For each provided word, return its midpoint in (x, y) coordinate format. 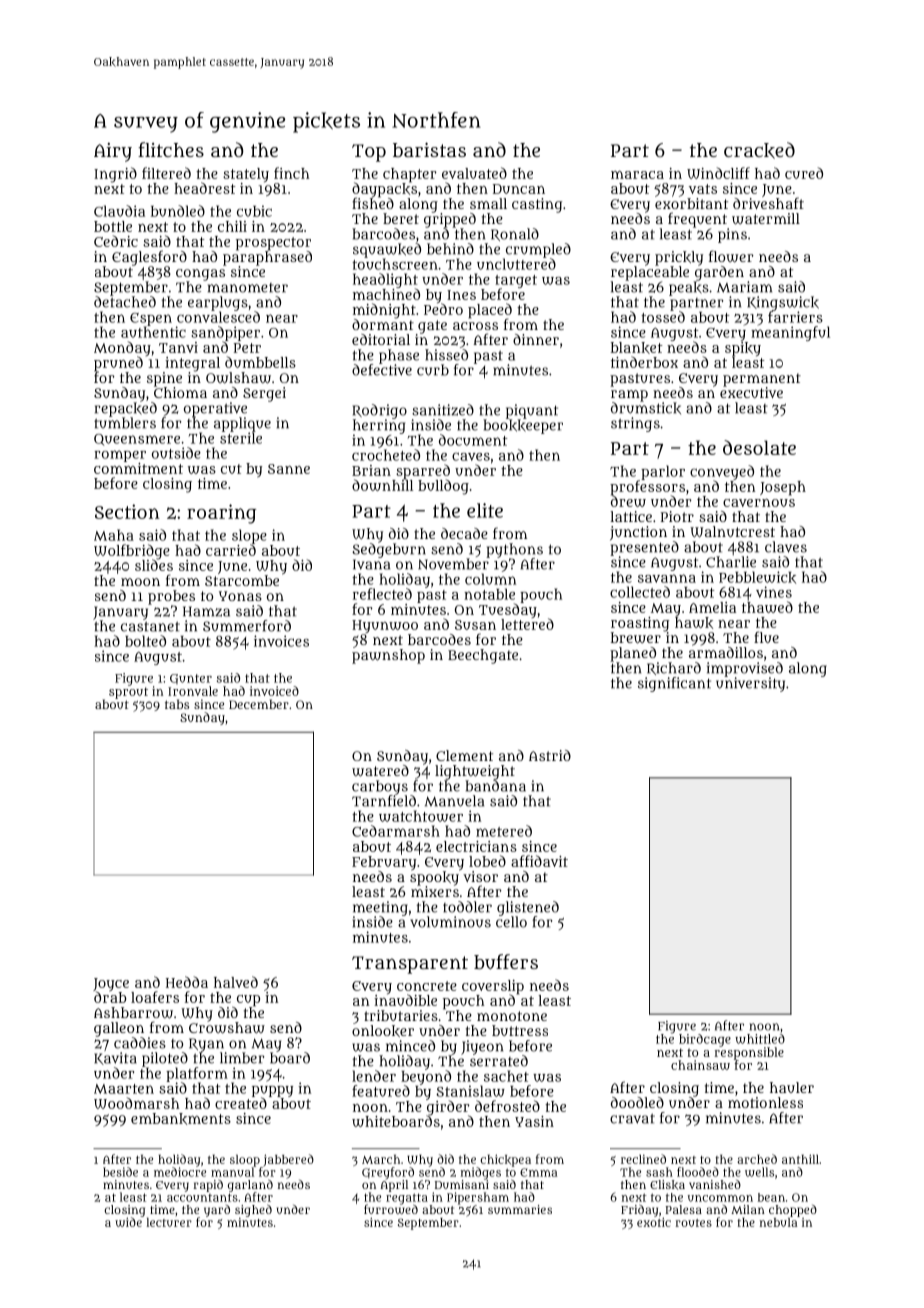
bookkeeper (523, 426)
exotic (654, 1222)
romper (120, 456)
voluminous (450, 922)
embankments (181, 1119)
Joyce (111, 984)
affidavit (539, 861)
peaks (689, 288)
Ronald (515, 234)
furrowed (391, 1209)
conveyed (722, 472)
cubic (254, 211)
